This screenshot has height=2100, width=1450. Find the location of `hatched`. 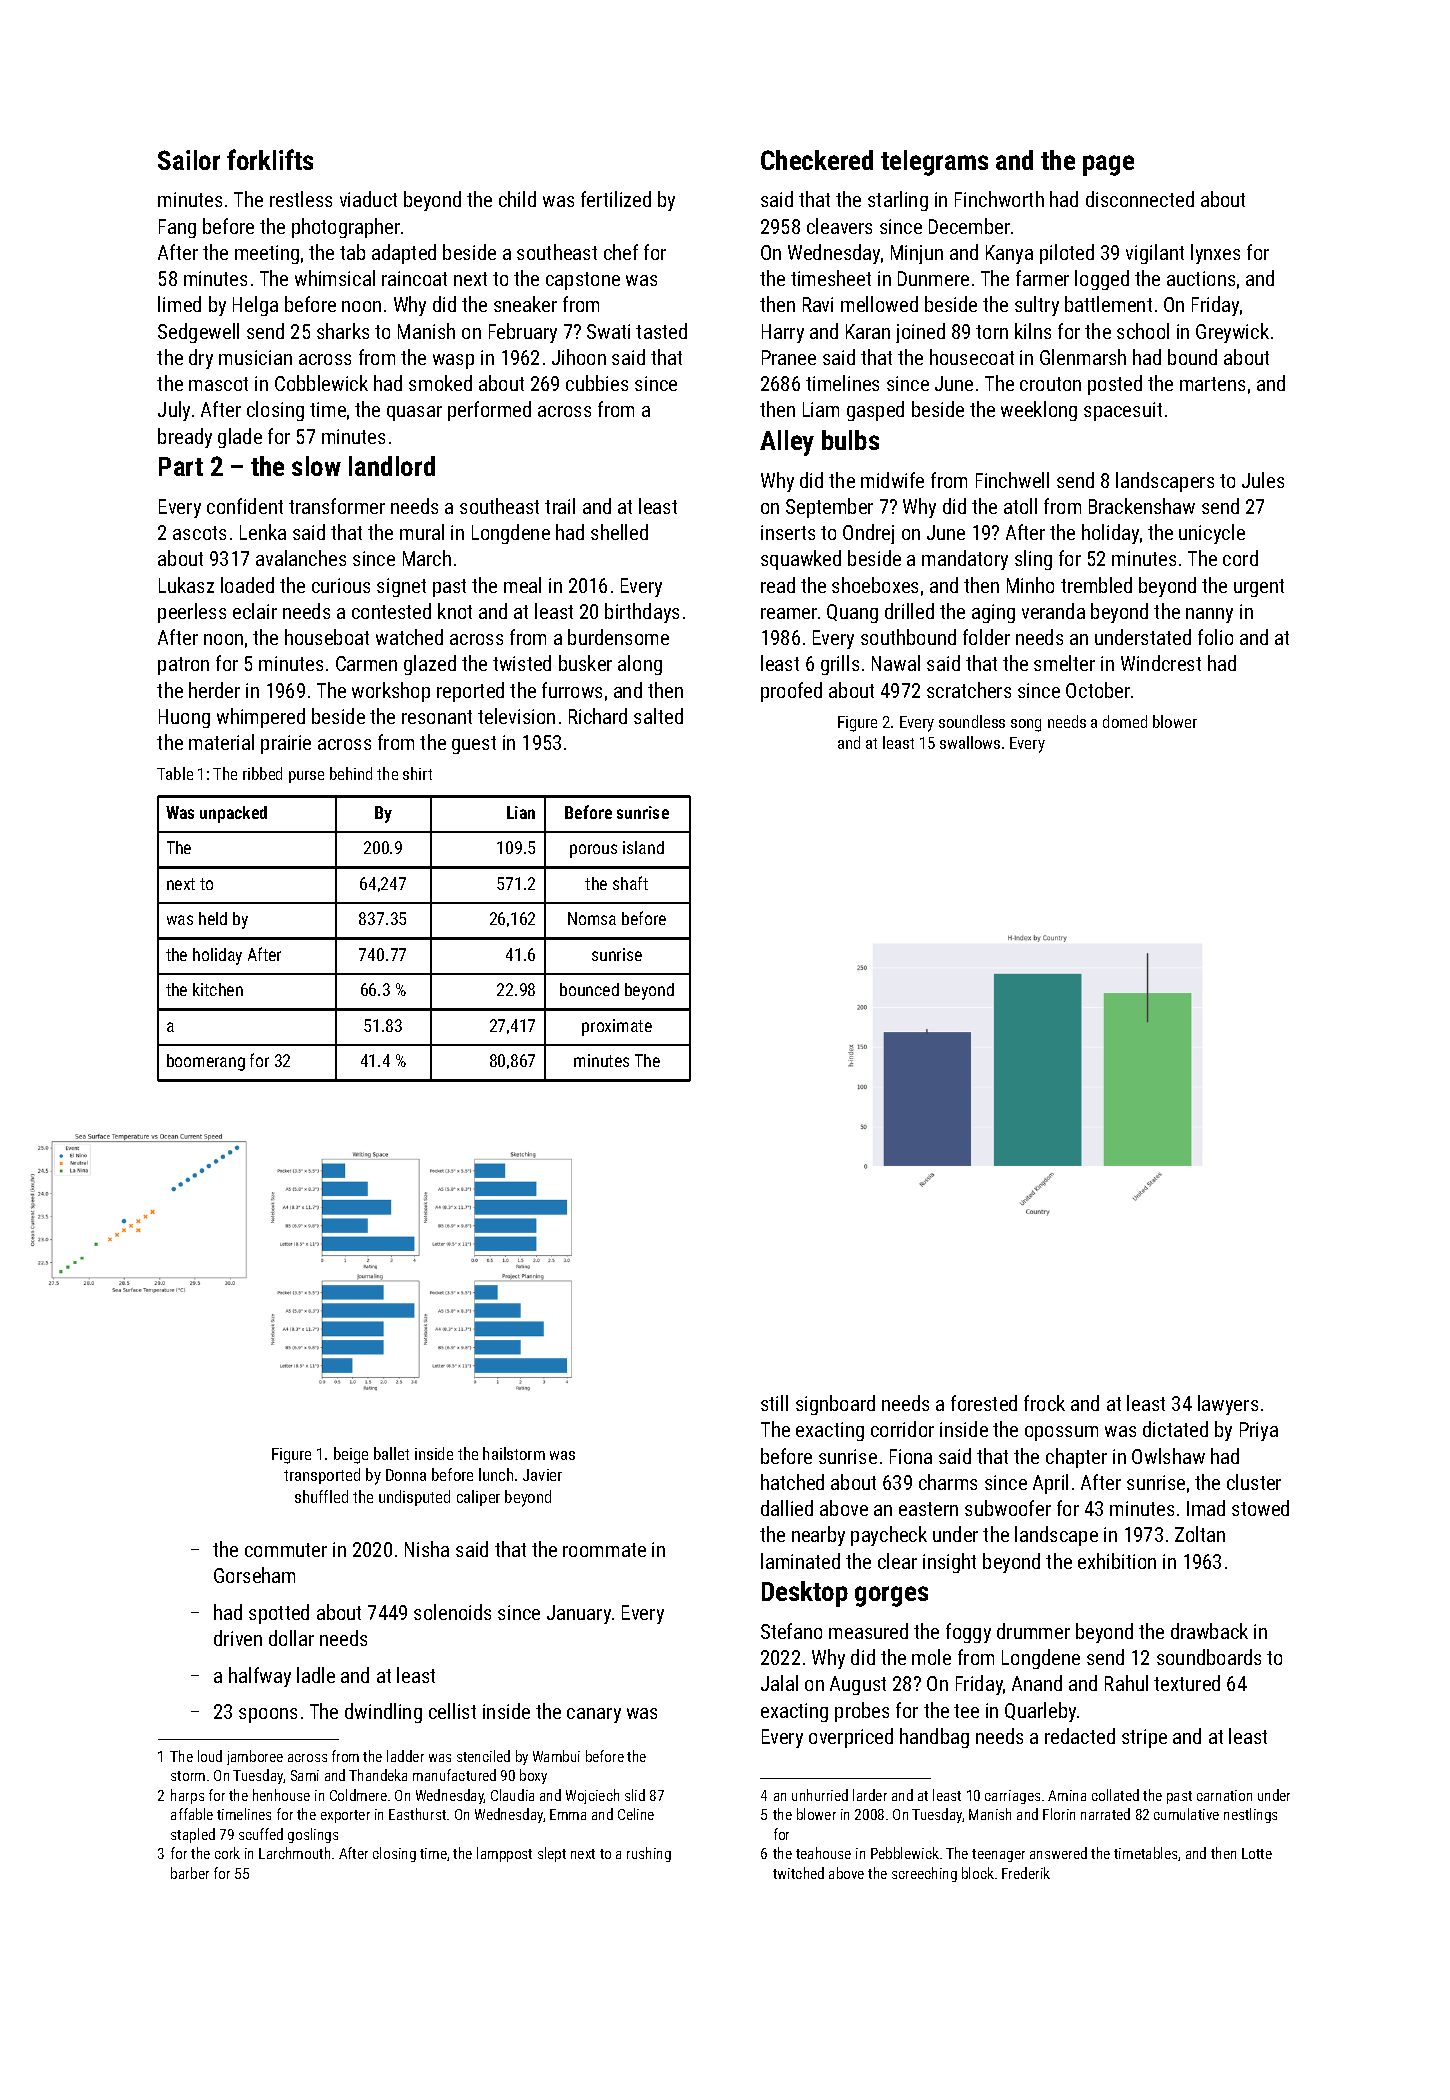

hatched is located at coordinates (792, 1482).
